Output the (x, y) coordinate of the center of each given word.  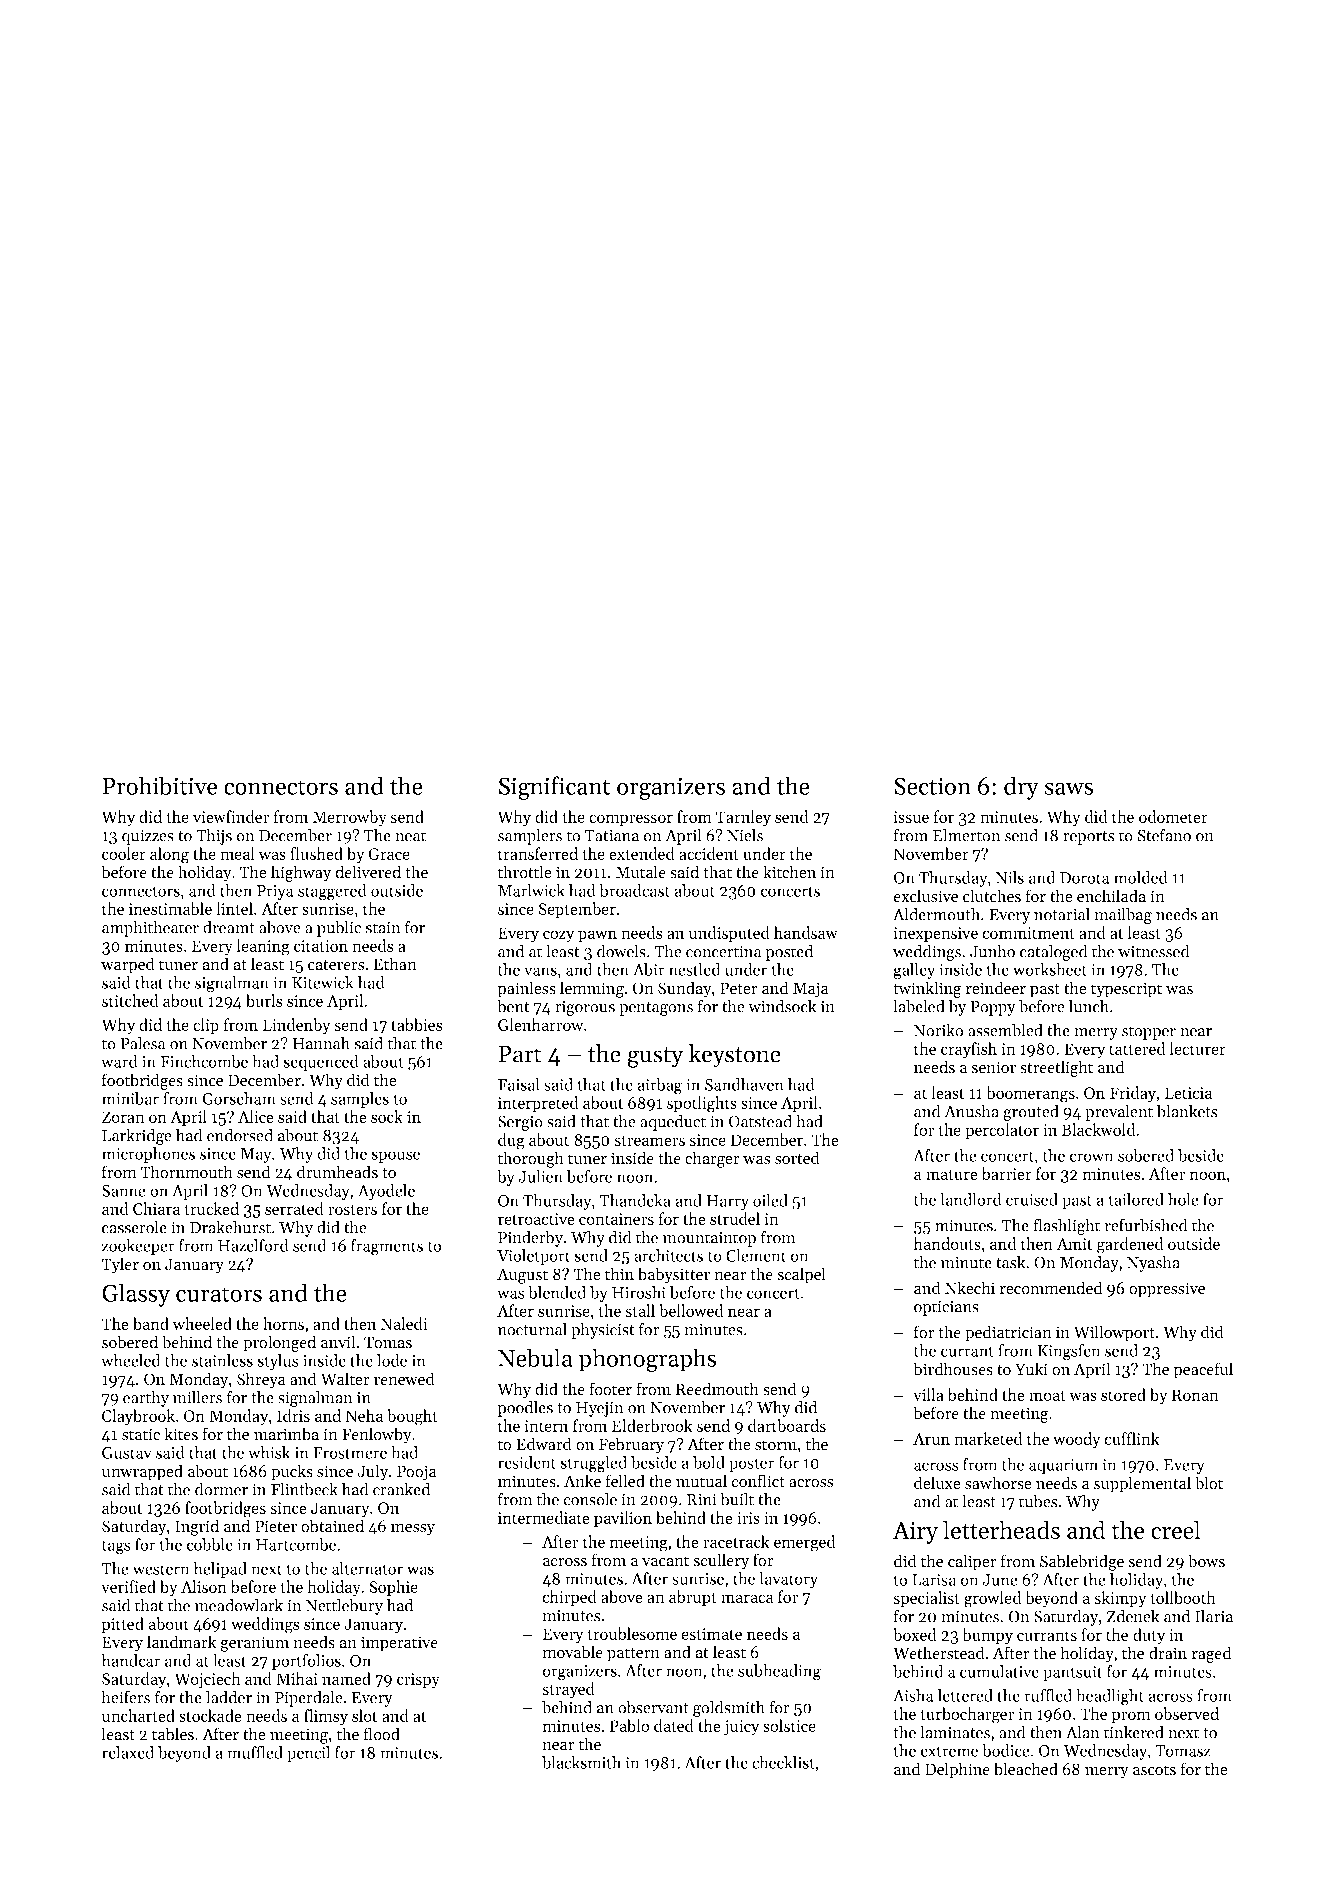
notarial (1062, 914)
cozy (558, 936)
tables (173, 1734)
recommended (1051, 1288)
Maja (811, 990)
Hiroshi (639, 1292)
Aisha (913, 1695)
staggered (332, 892)
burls (264, 1000)
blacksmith (581, 1762)
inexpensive (936, 935)
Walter (345, 1379)
